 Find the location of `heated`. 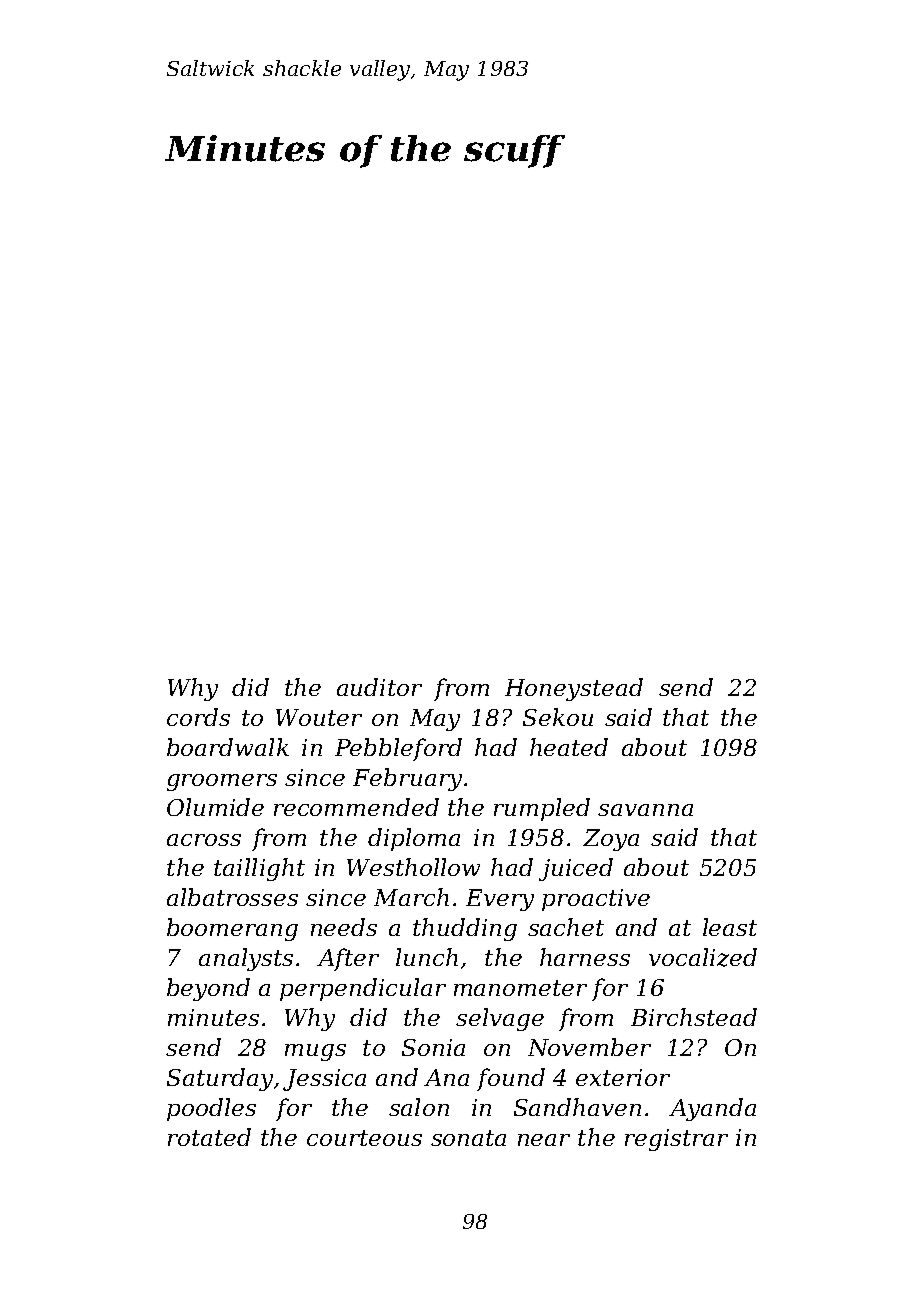

heated is located at coordinates (569, 747).
